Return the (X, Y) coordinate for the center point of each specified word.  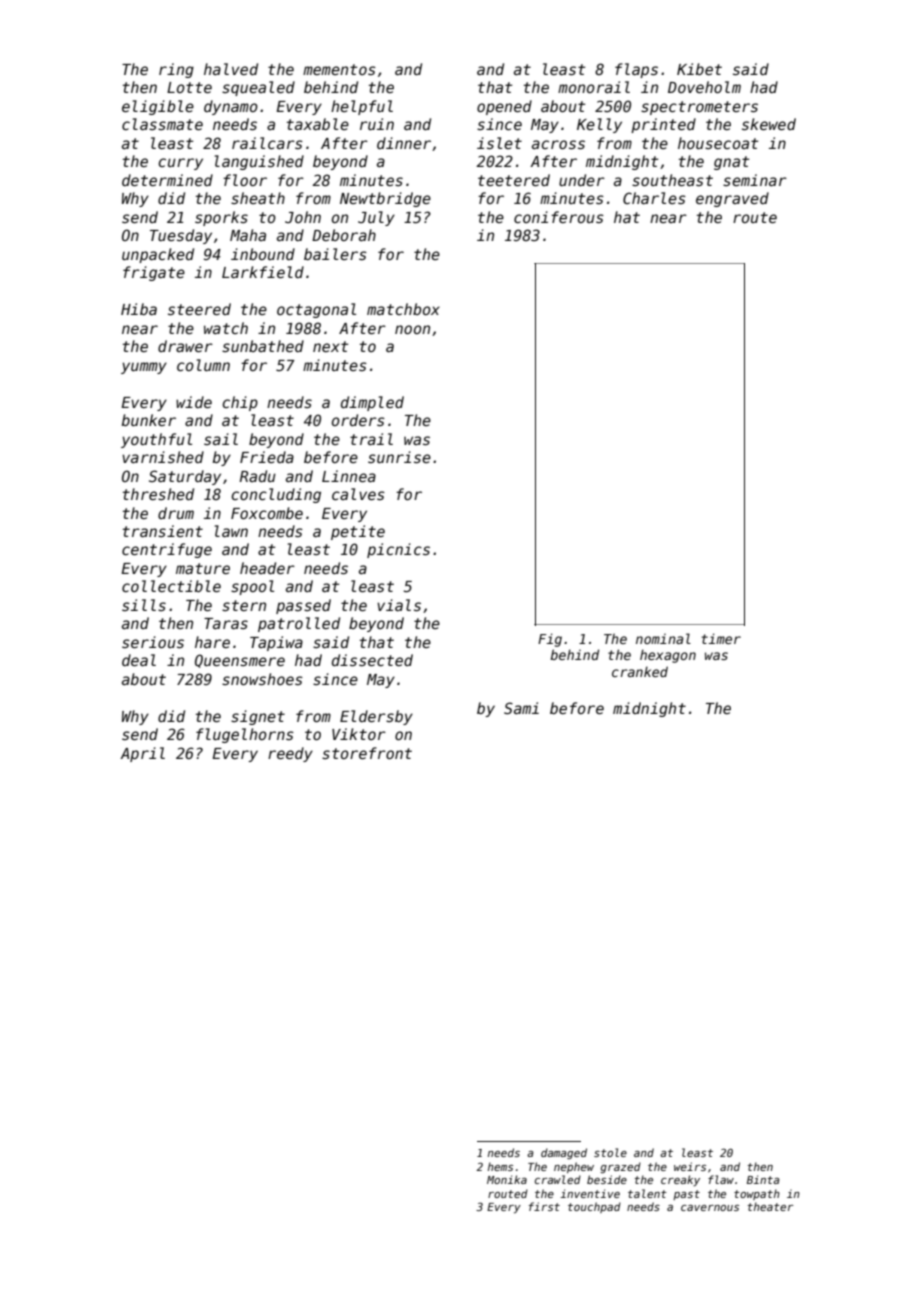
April (142, 754)
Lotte (189, 87)
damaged (564, 1153)
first (544, 1206)
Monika (507, 1179)
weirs (690, 1166)
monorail (594, 87)
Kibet (699, 69)
